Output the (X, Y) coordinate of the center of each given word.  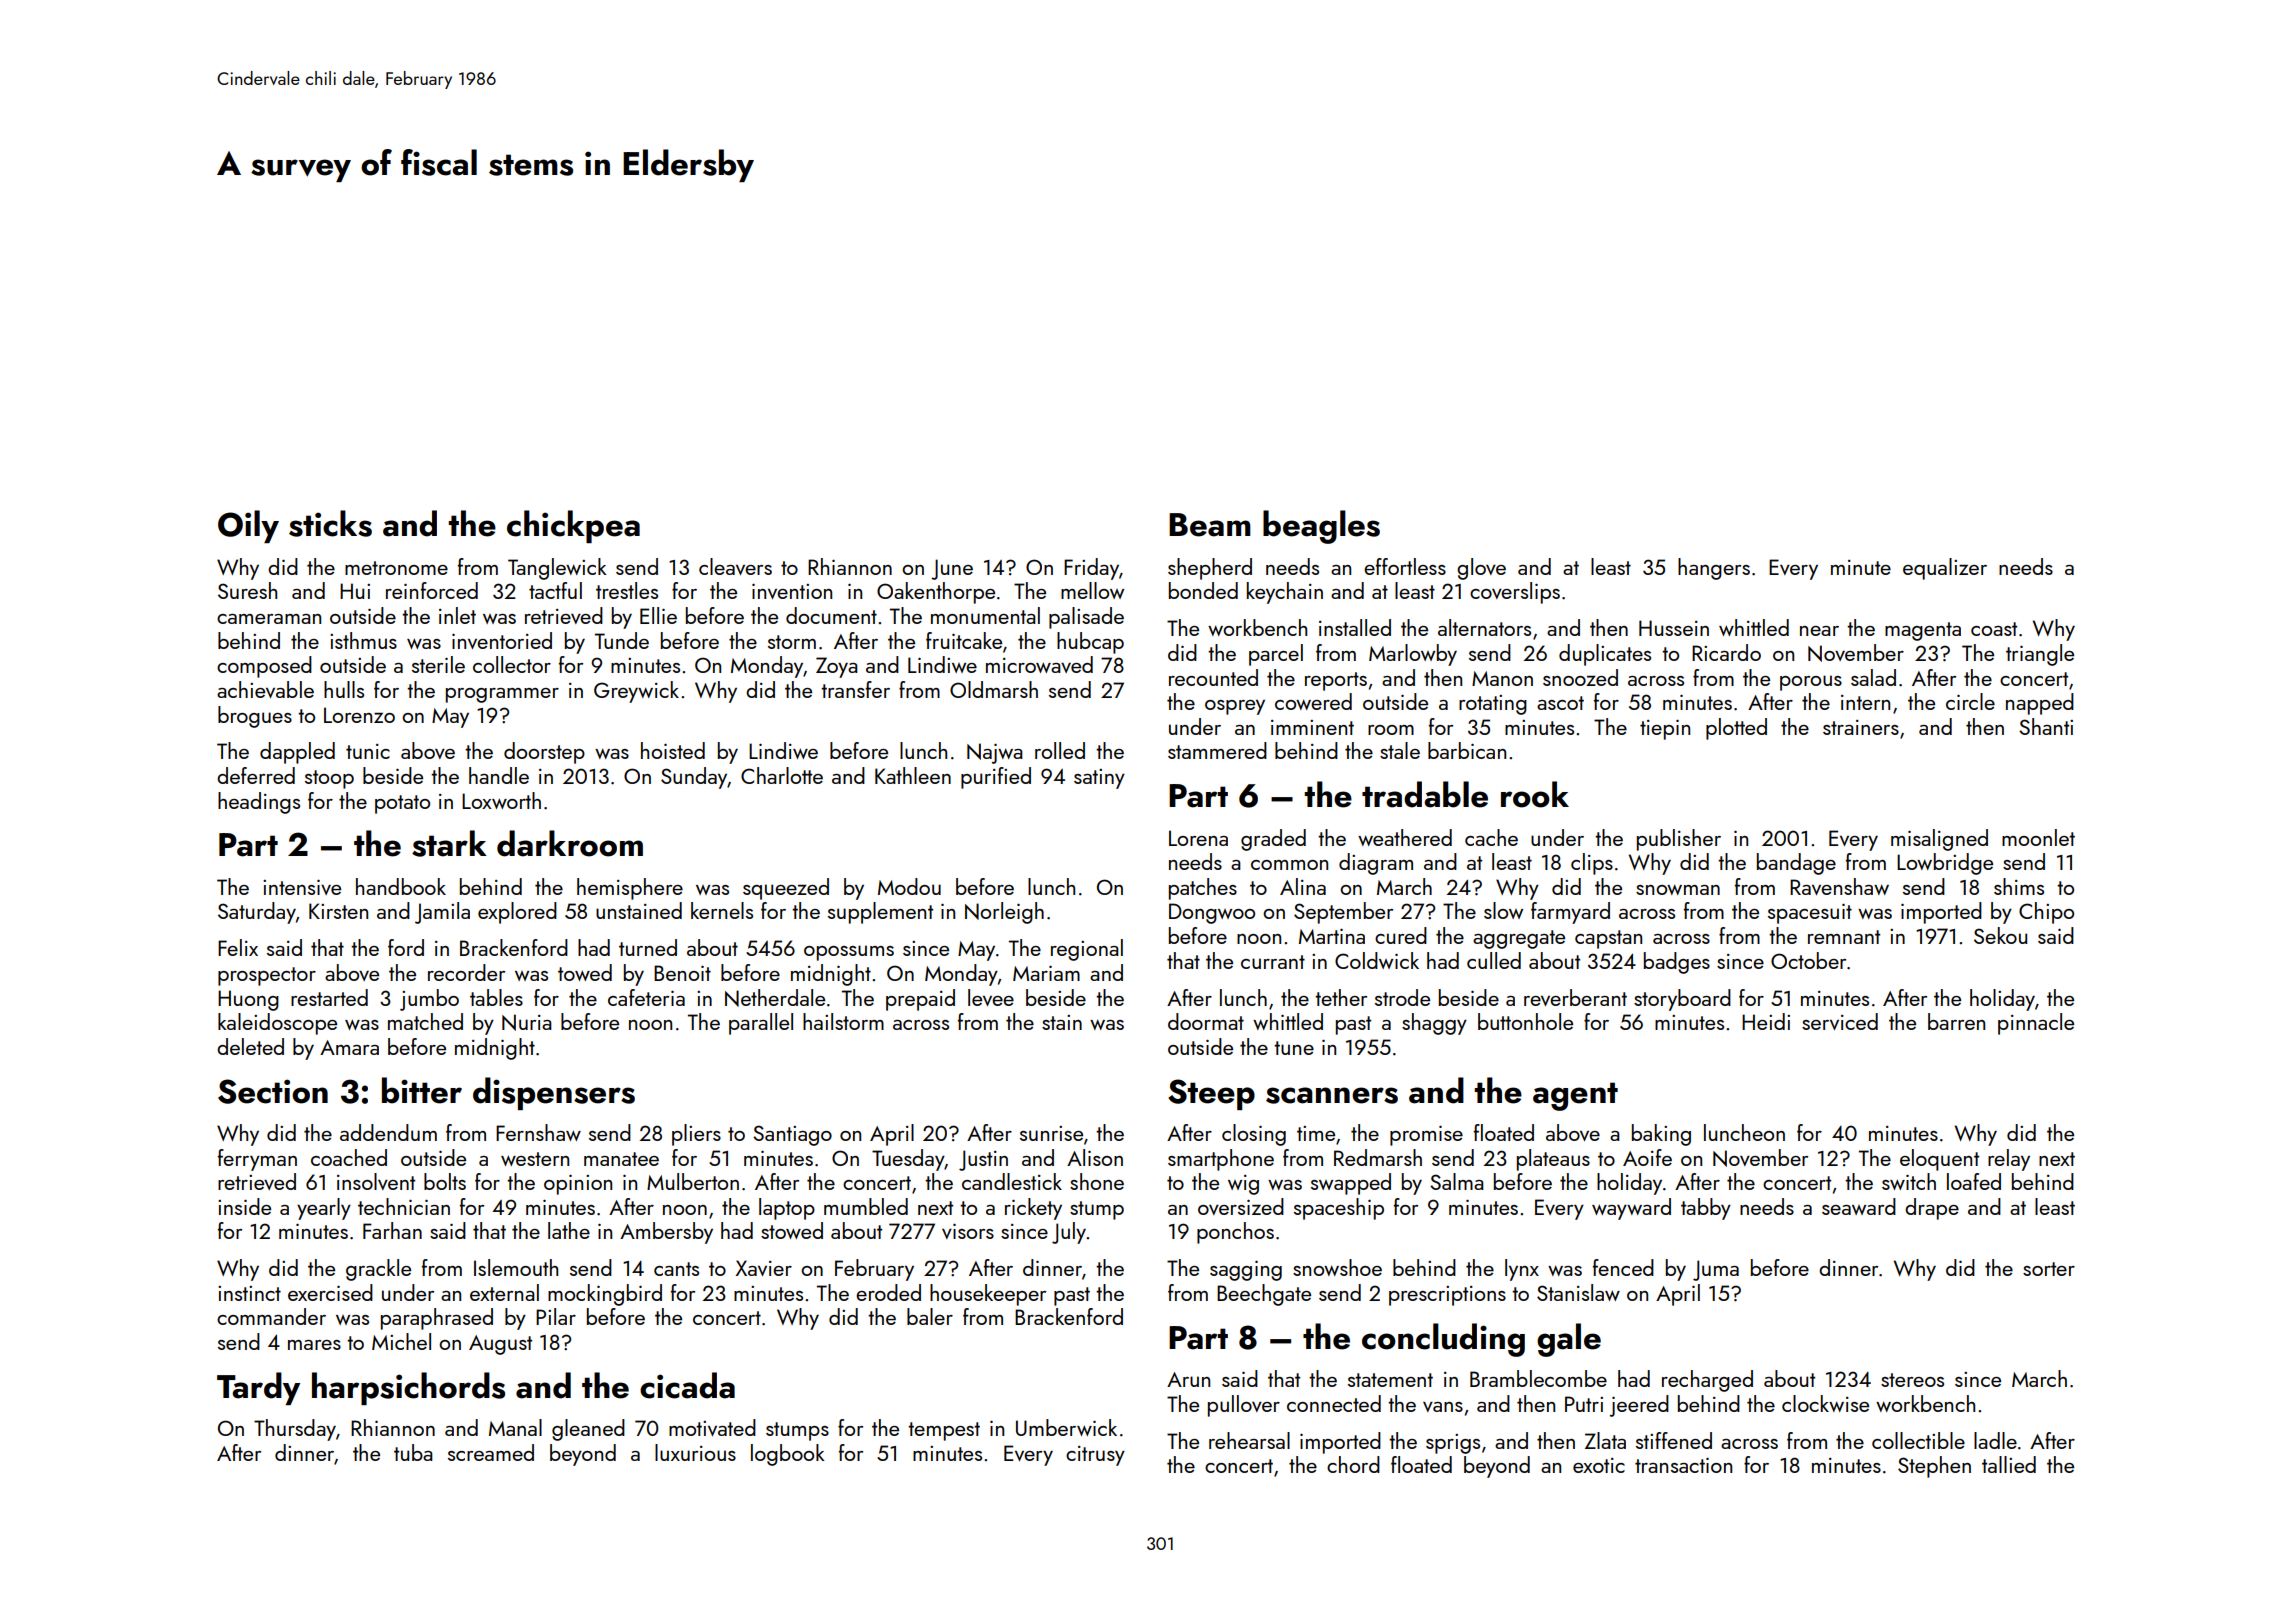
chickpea (573, 526)
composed (264, 667)
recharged (1707, 1381)
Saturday (257, 913)
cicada (687, 1385)
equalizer (1945, 569)
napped (2040, 704)
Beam (1210, 525)
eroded (888, 1292)
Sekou (2000, 935)
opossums (849, 953)
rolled (1060, 750)
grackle (378, 1270)
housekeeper (988, 1295)
